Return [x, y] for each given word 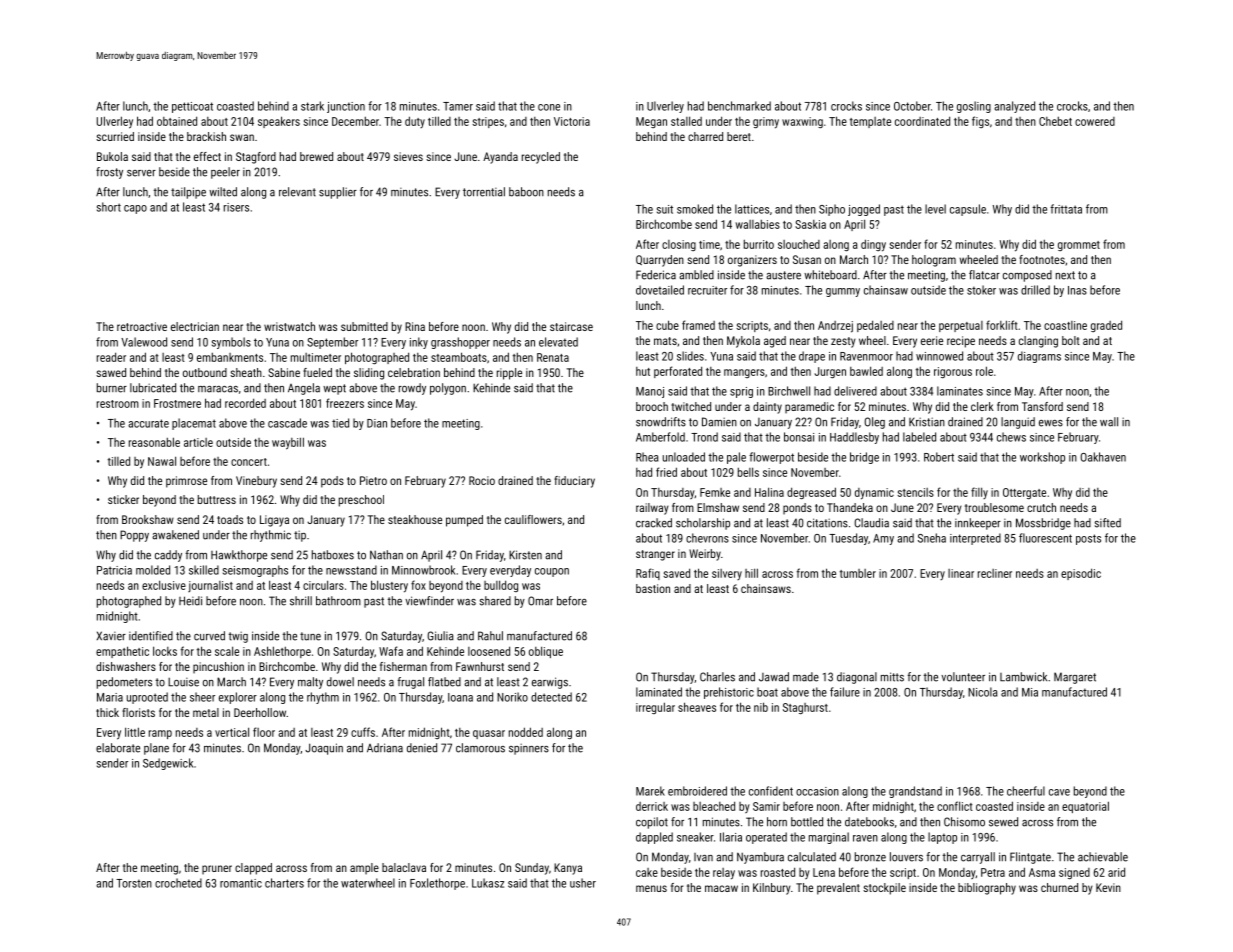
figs [980, 122]
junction [346, 107]
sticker [123, 499]
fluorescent [1045, 538]
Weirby [705, 555]
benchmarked [739, 106]
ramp [160, 734]
